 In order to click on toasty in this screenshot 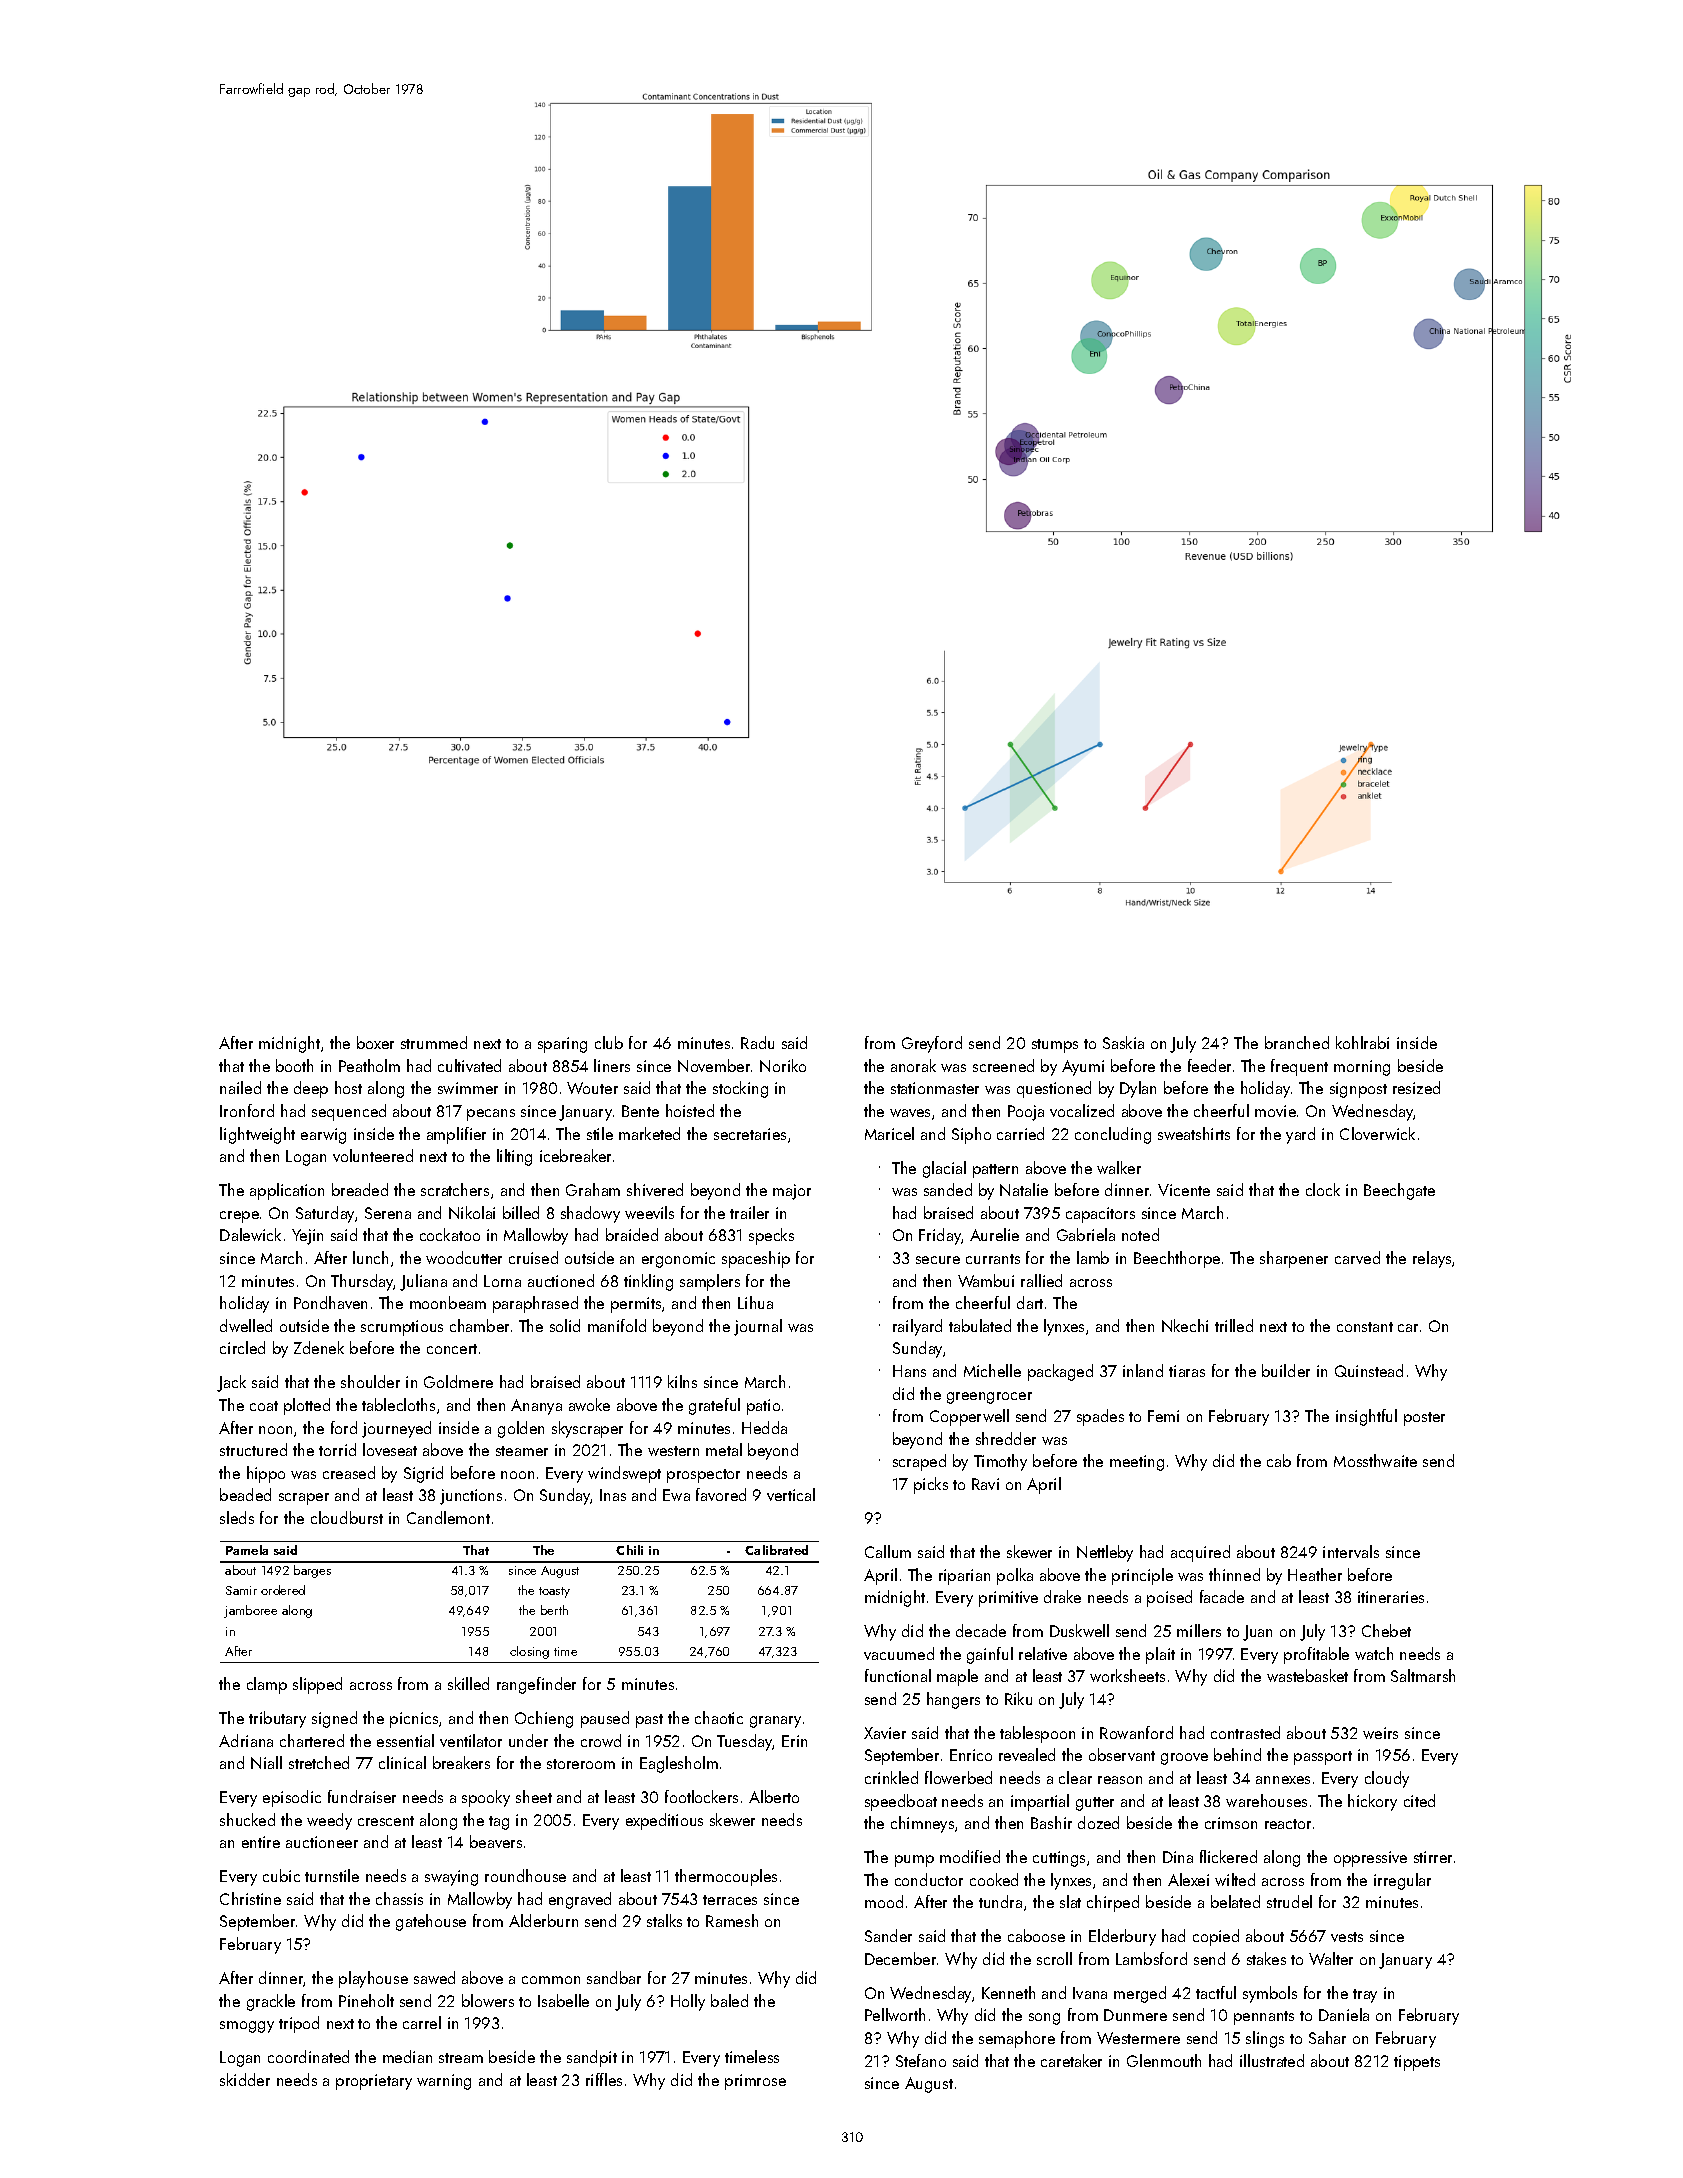, I will do `click(554, 1592)`.
